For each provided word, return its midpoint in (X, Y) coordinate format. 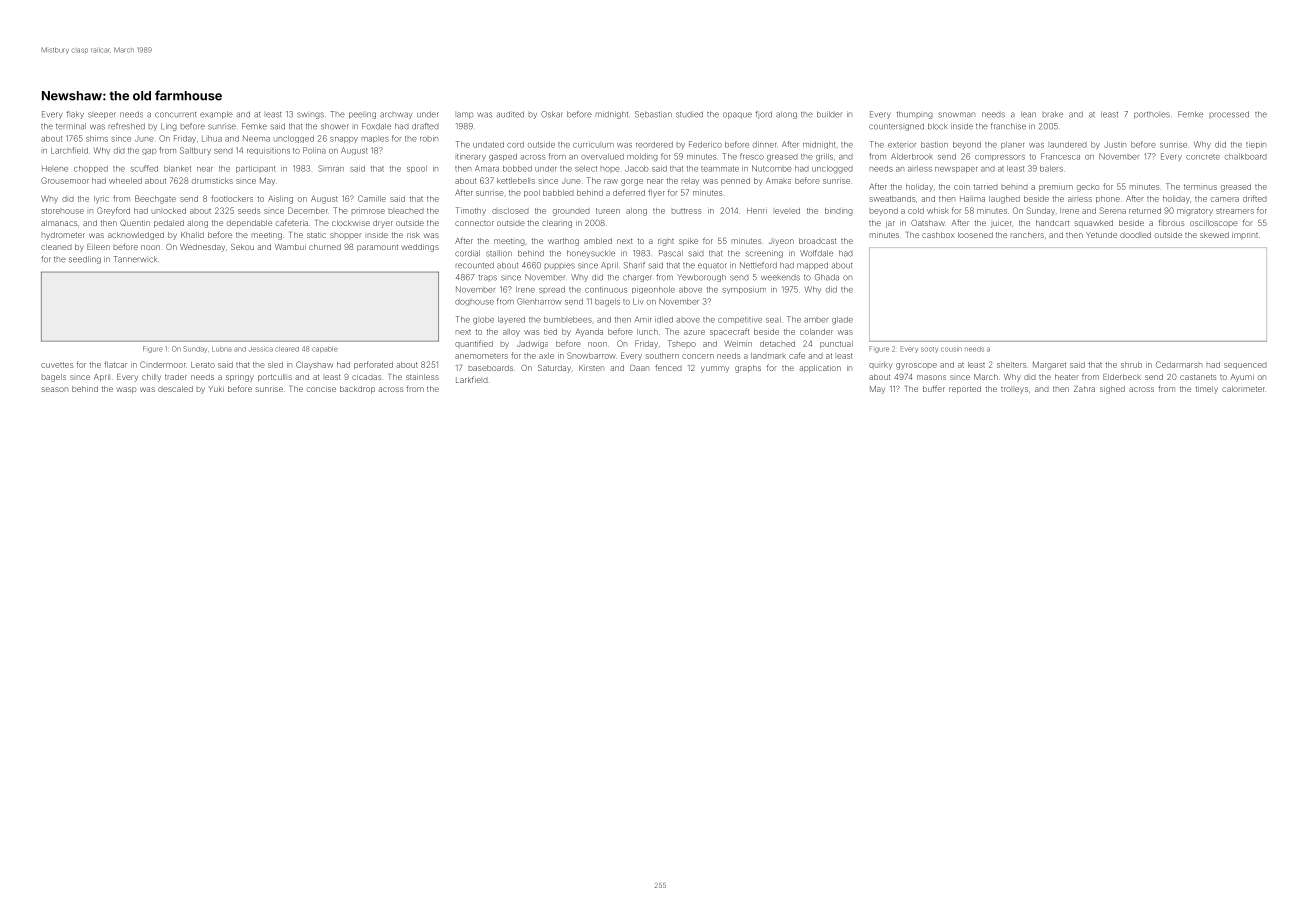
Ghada (827, 277)
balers (1051, 168)
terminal (71, 126)
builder (830, 114)
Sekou (242, 247)
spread (552, 289)
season (54, 389)
